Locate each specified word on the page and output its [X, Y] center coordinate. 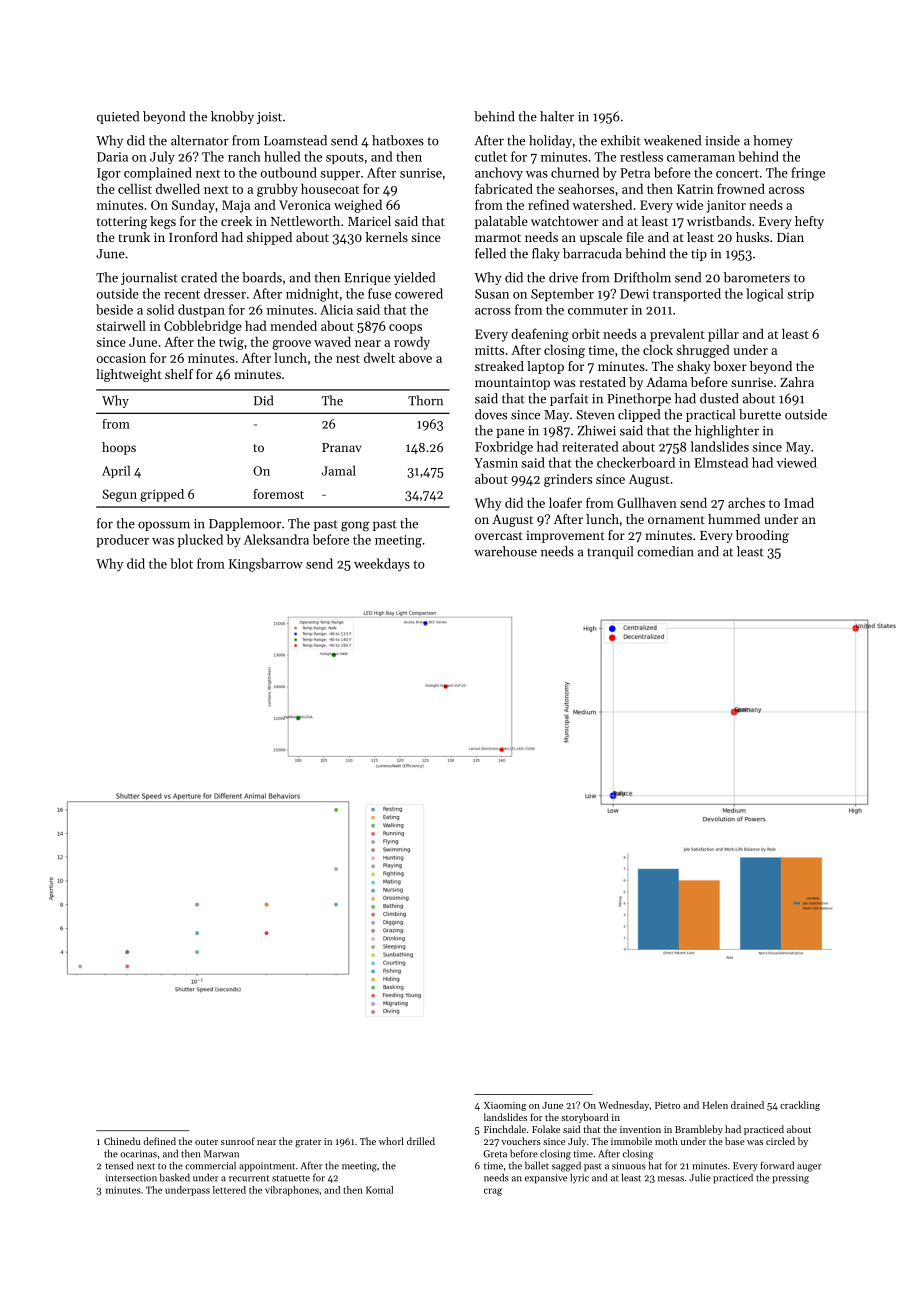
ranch [244, 156]
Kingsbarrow [266, 565]
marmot [498, 238]
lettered [229, 1190]
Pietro [667, 1105]
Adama [666, 382]
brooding [762, 536]
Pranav [342, 447]
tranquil [610, 552]
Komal [379, 1190]
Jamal [339, 470]
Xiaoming [505, 1106]
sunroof [238, 1141]
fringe [808, 174]
